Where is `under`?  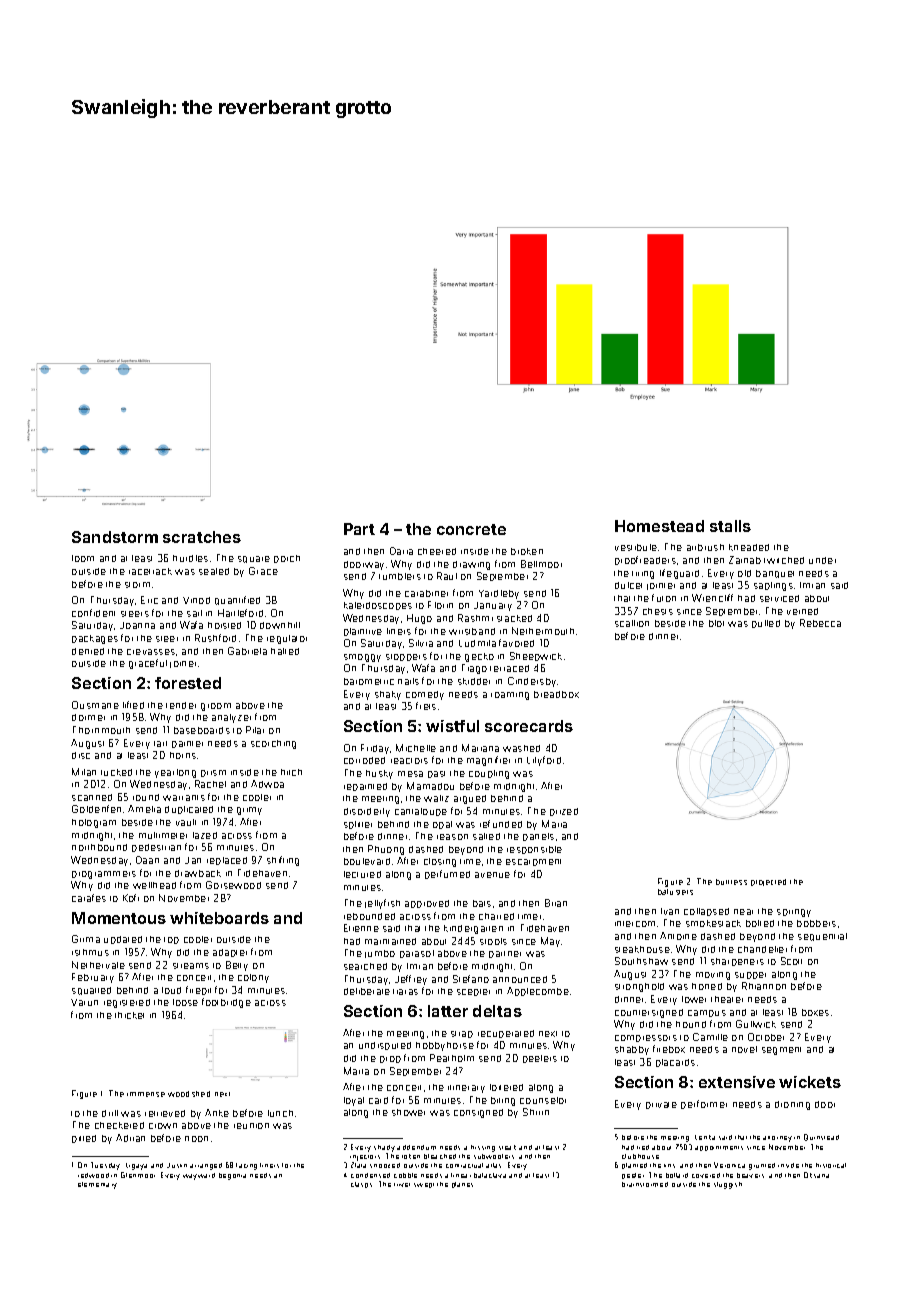 under is located at coordinates (822, 560).
